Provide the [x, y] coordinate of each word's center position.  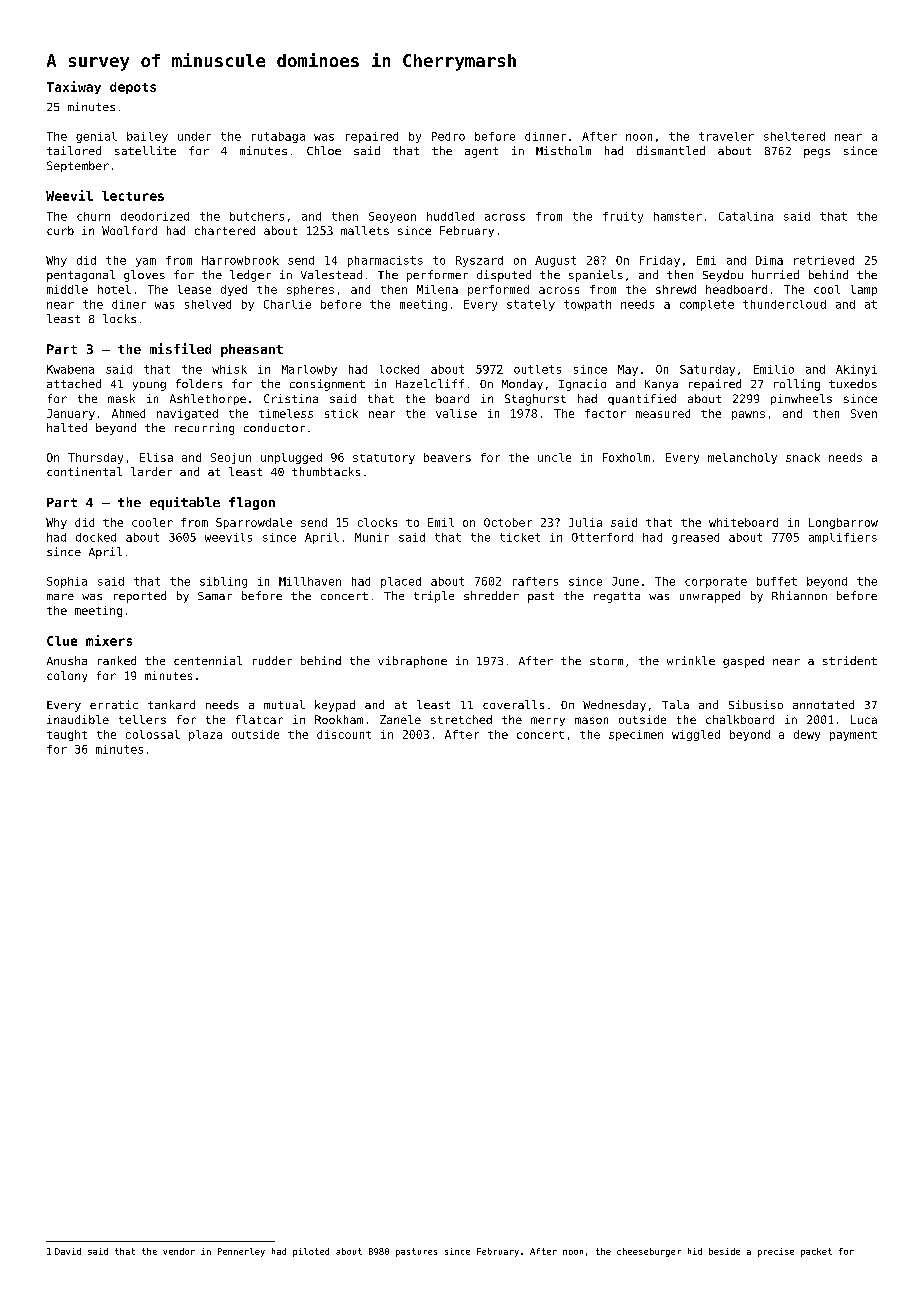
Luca [864, 719]
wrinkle [691, 660]
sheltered [794, 136]
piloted [311, 1252]
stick [341, 413]
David [68, 1251]
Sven [864, 413]
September [78, 166]
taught [67, 735]
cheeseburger [649, 1252]
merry [548, 721]
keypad [335, 706]
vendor [179, 1251]
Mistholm [563, 150]
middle [67, 289]
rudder [272, 660]
